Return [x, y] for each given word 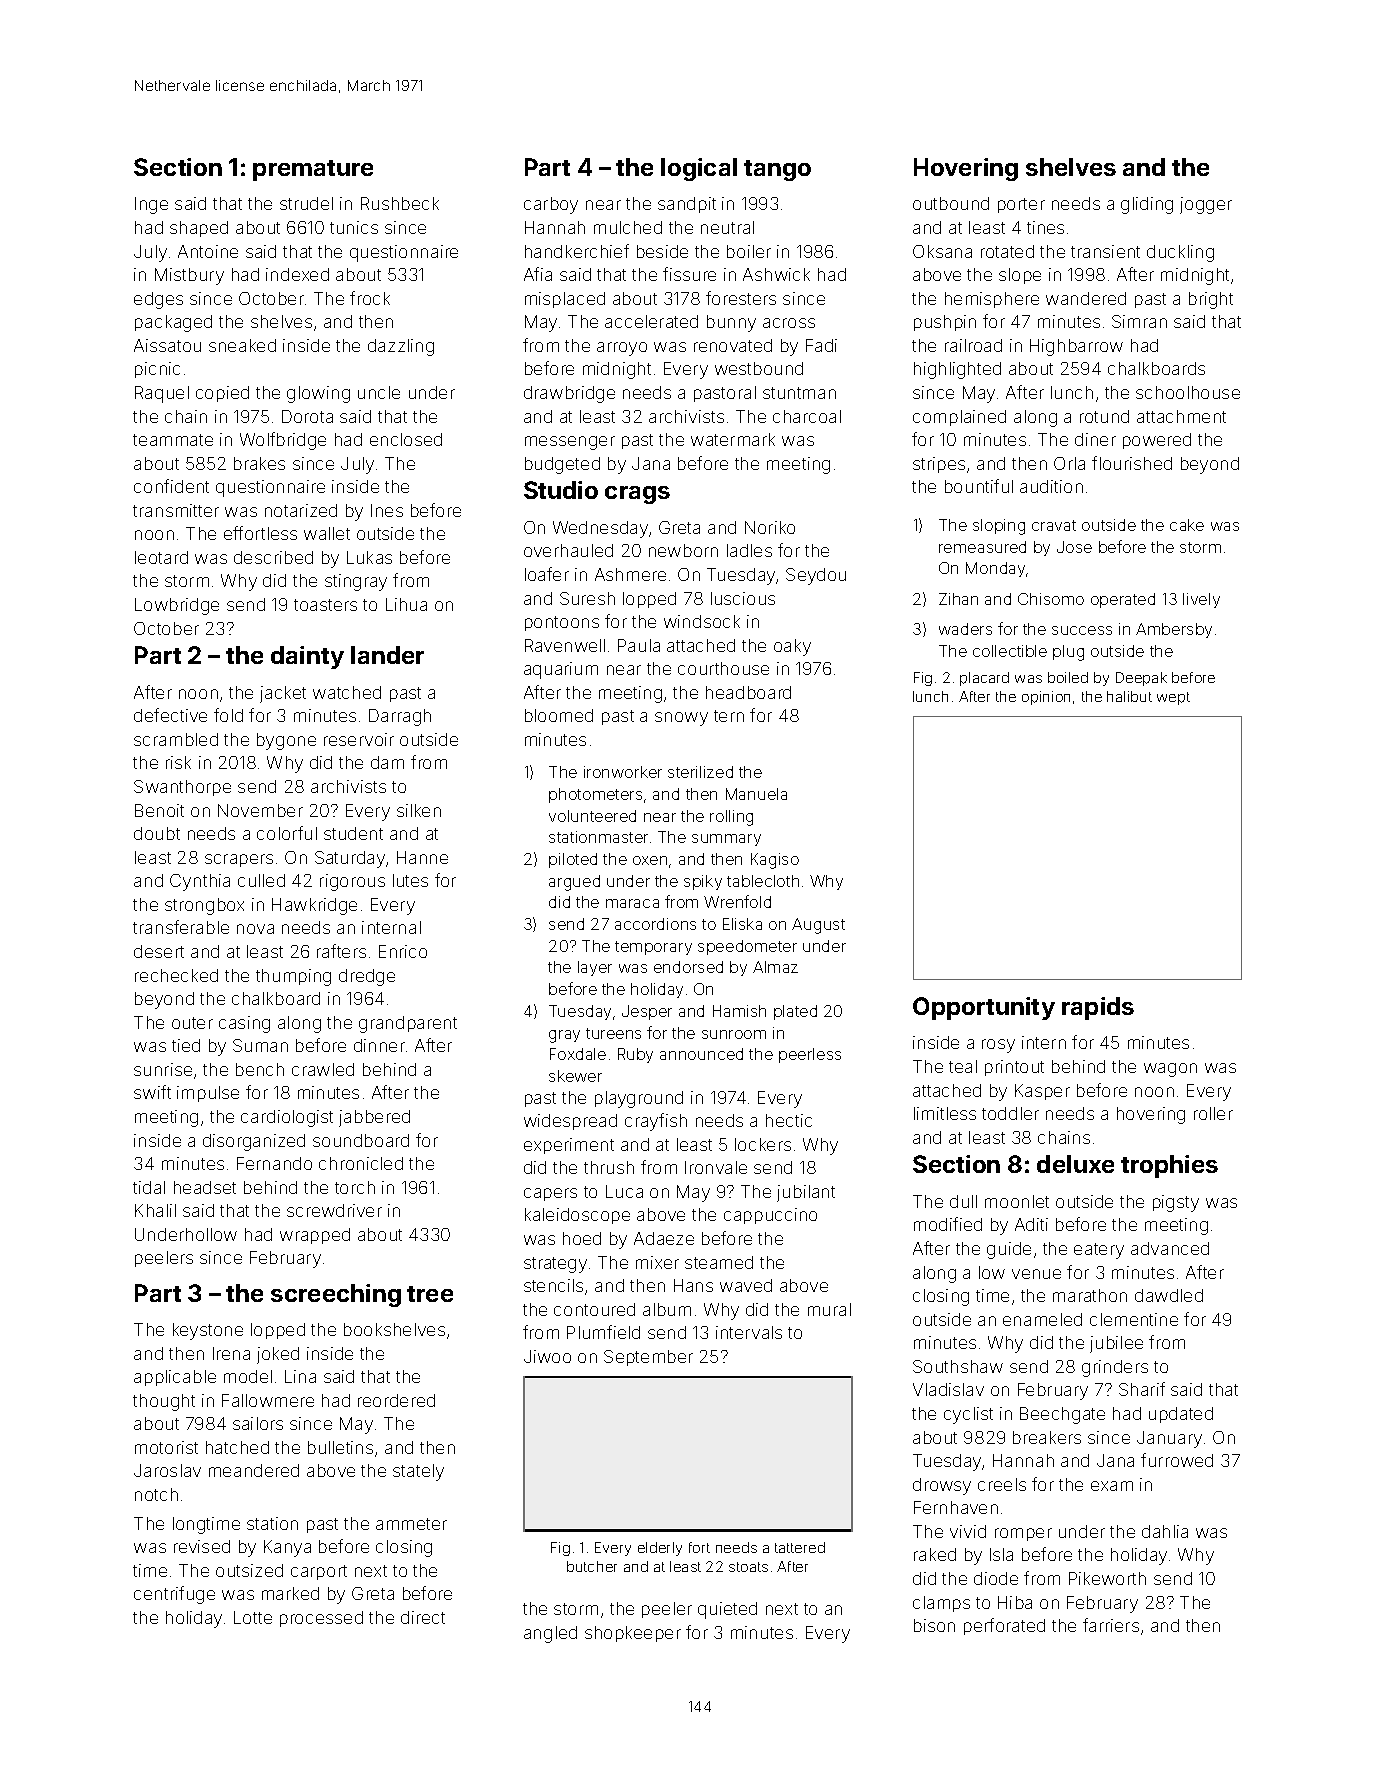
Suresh [587, 598]
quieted [727, 1610]
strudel [306, 203]
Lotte [253, 1617]
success [1082, 630]
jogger [1206, 205]
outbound [951, 203]
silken [419, 810]
